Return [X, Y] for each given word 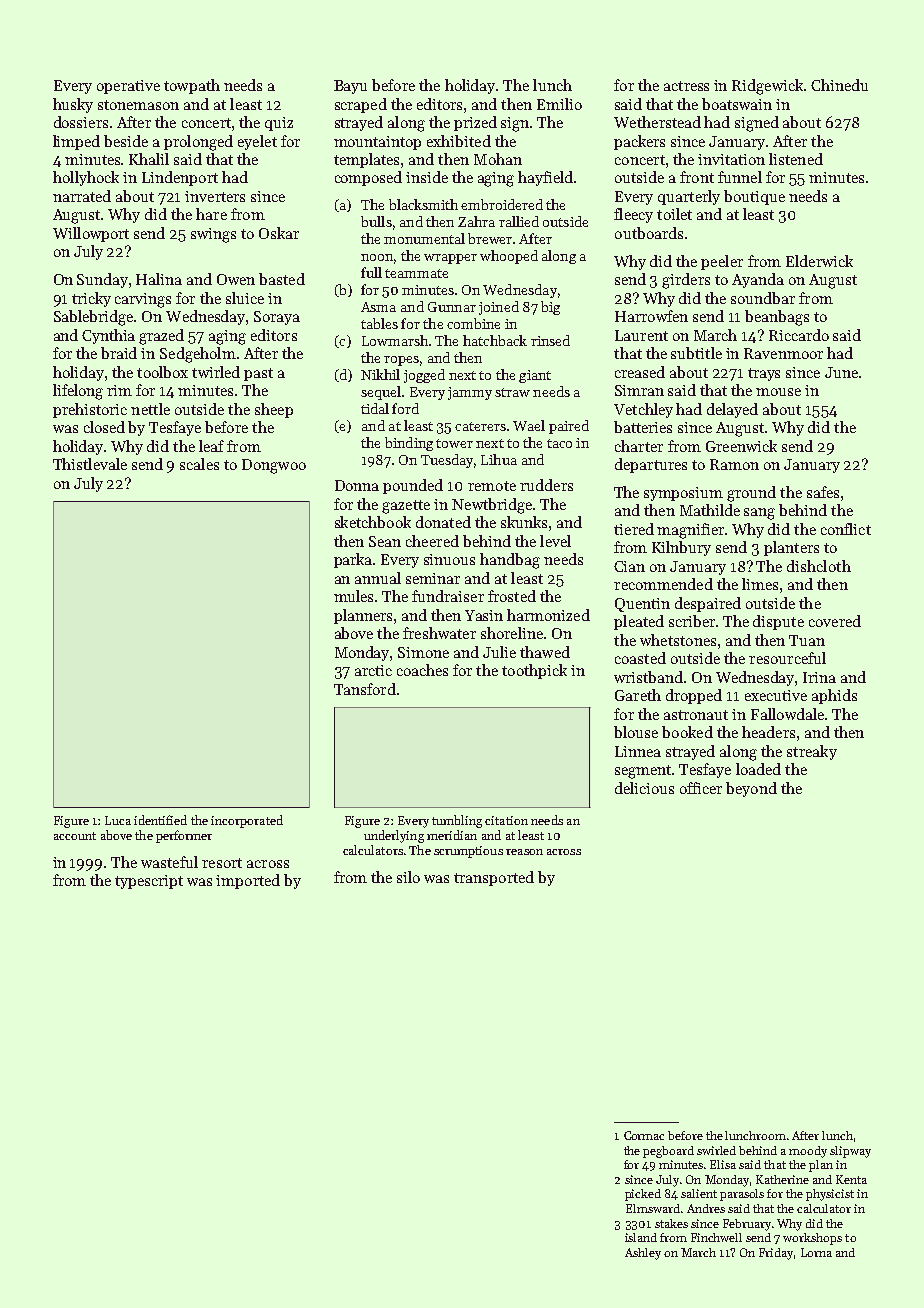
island [641, 1237]
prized [475, 123]
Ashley [643, 1254]
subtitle [696, 353]
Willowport [91, 234]
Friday [776, 1254]
